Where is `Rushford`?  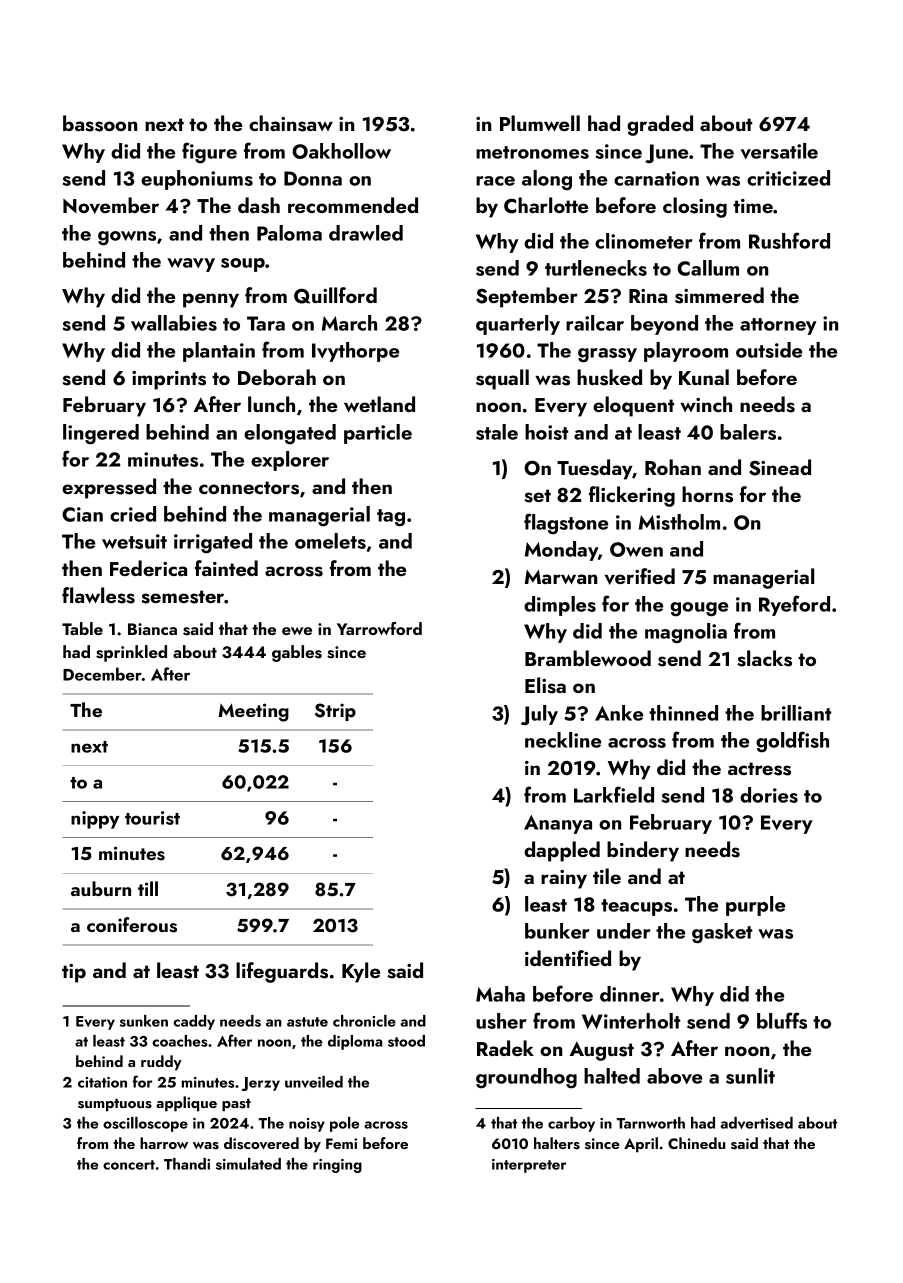
Rushford is located at coordinates (789, 240).
